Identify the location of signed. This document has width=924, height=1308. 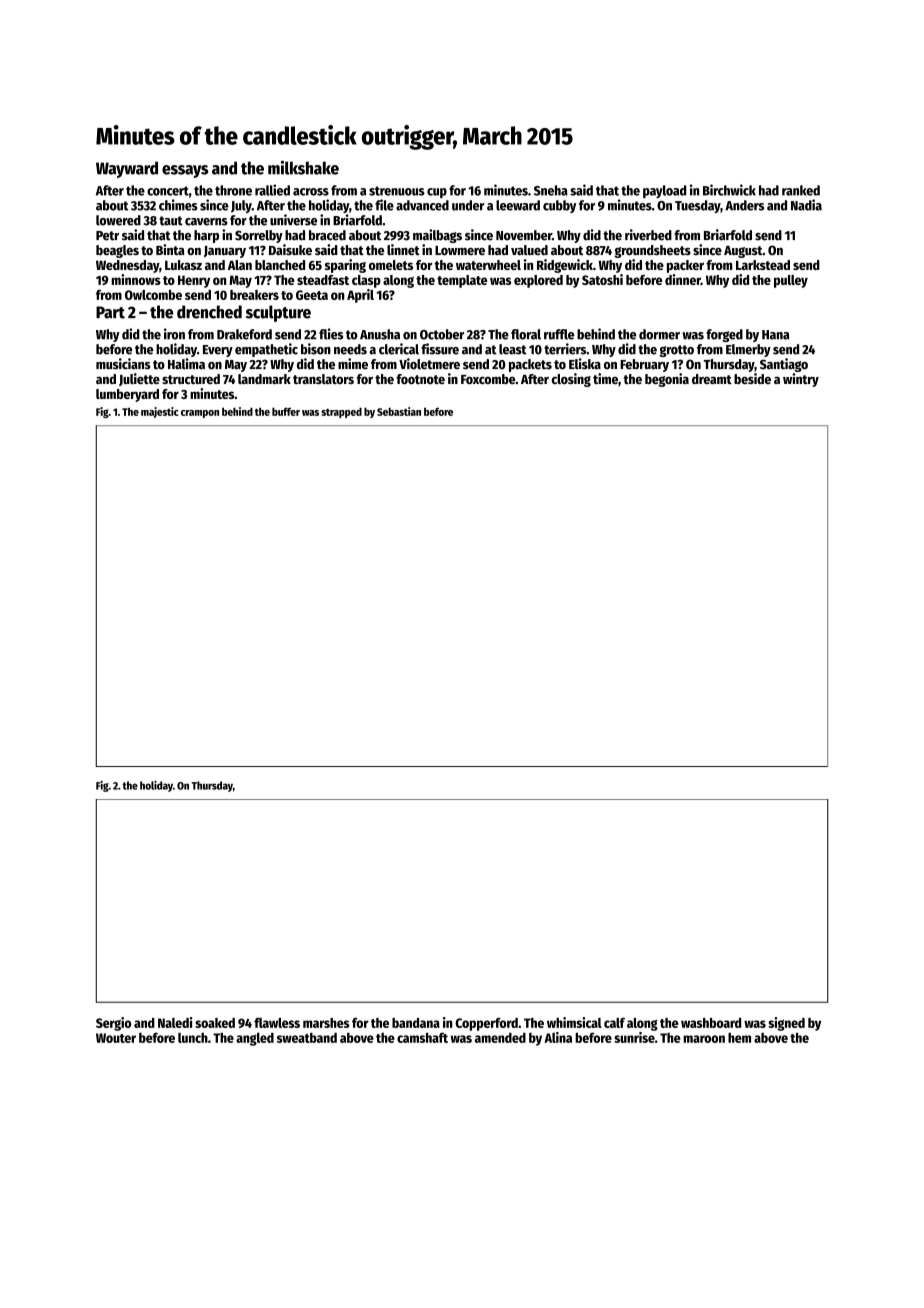
(786, 1024).
